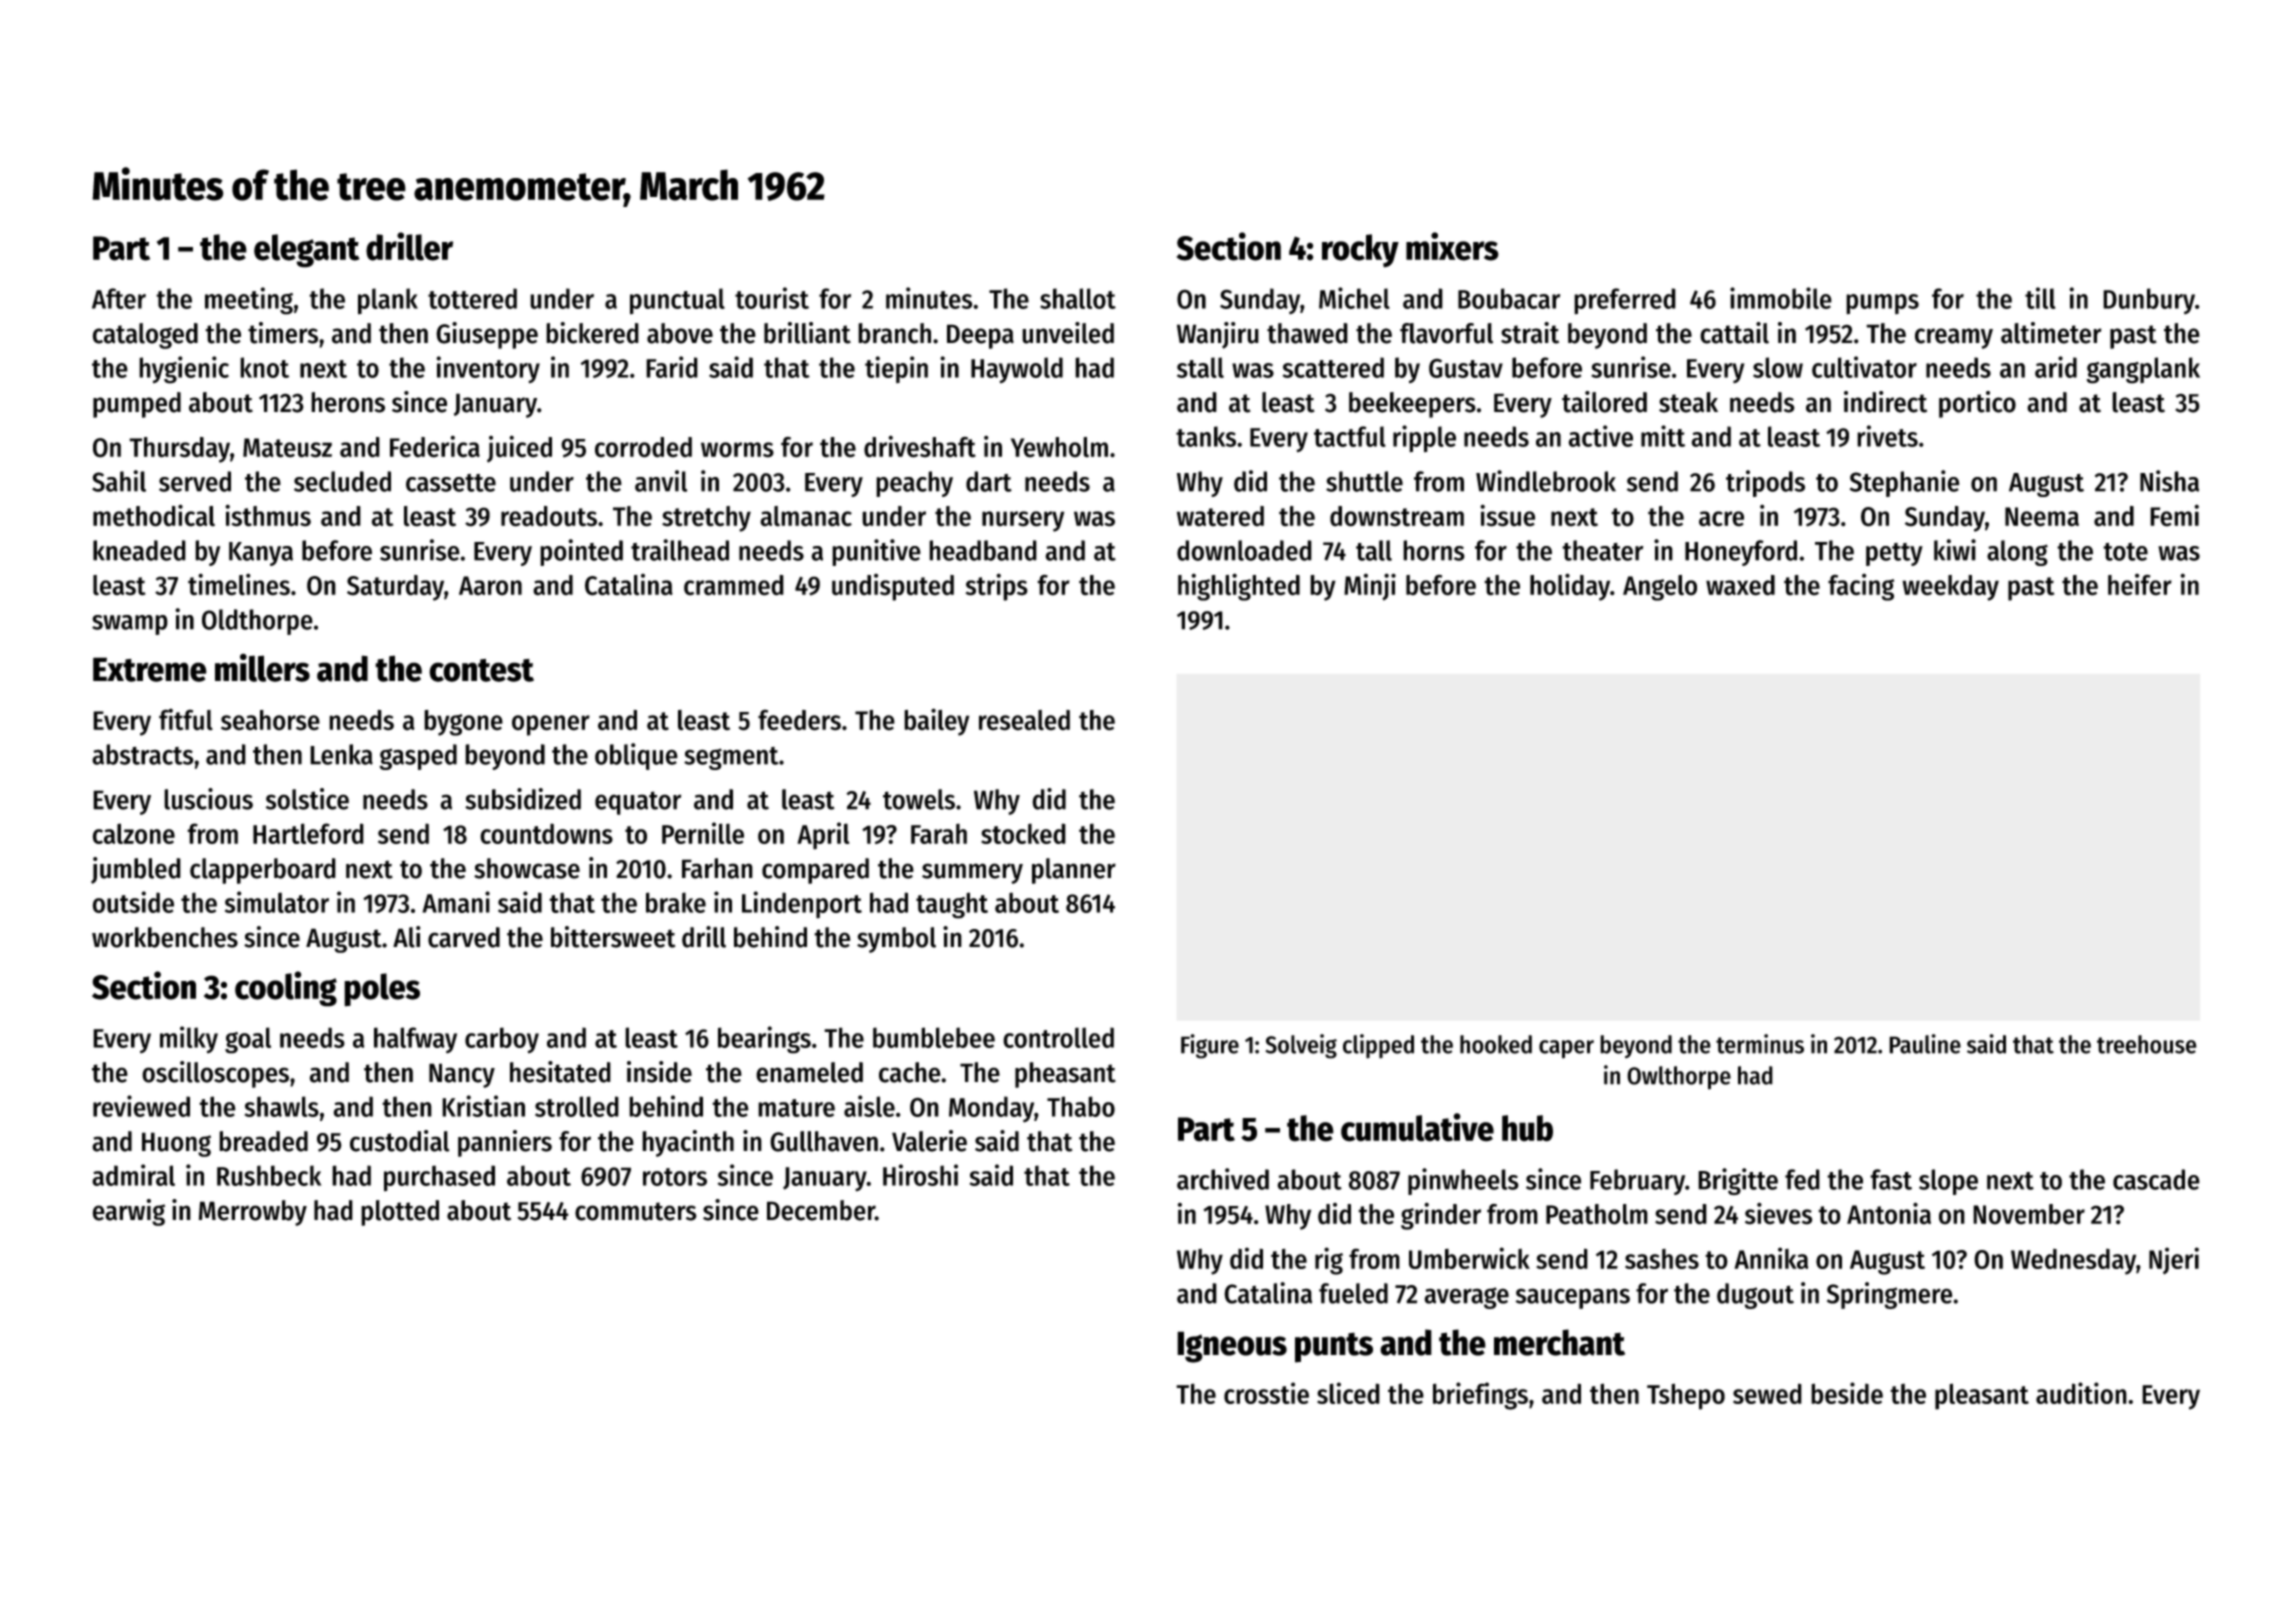  I want to click on dart, so click(989, 481).
